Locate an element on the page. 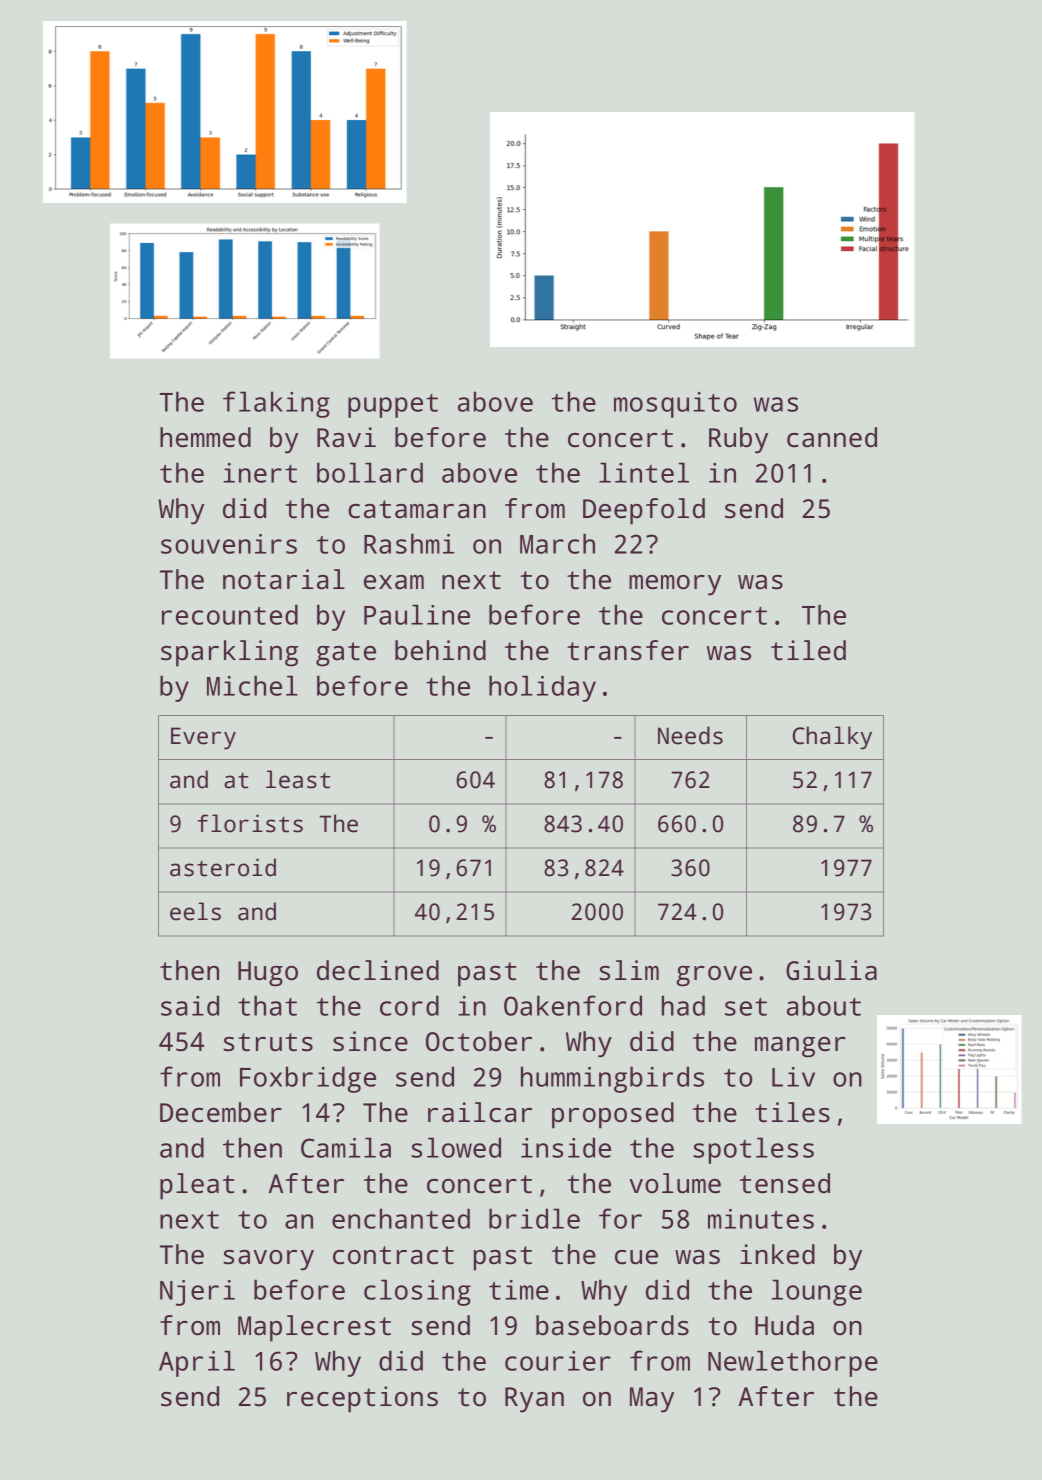  asteroid is located at coordinates (223, 867).
